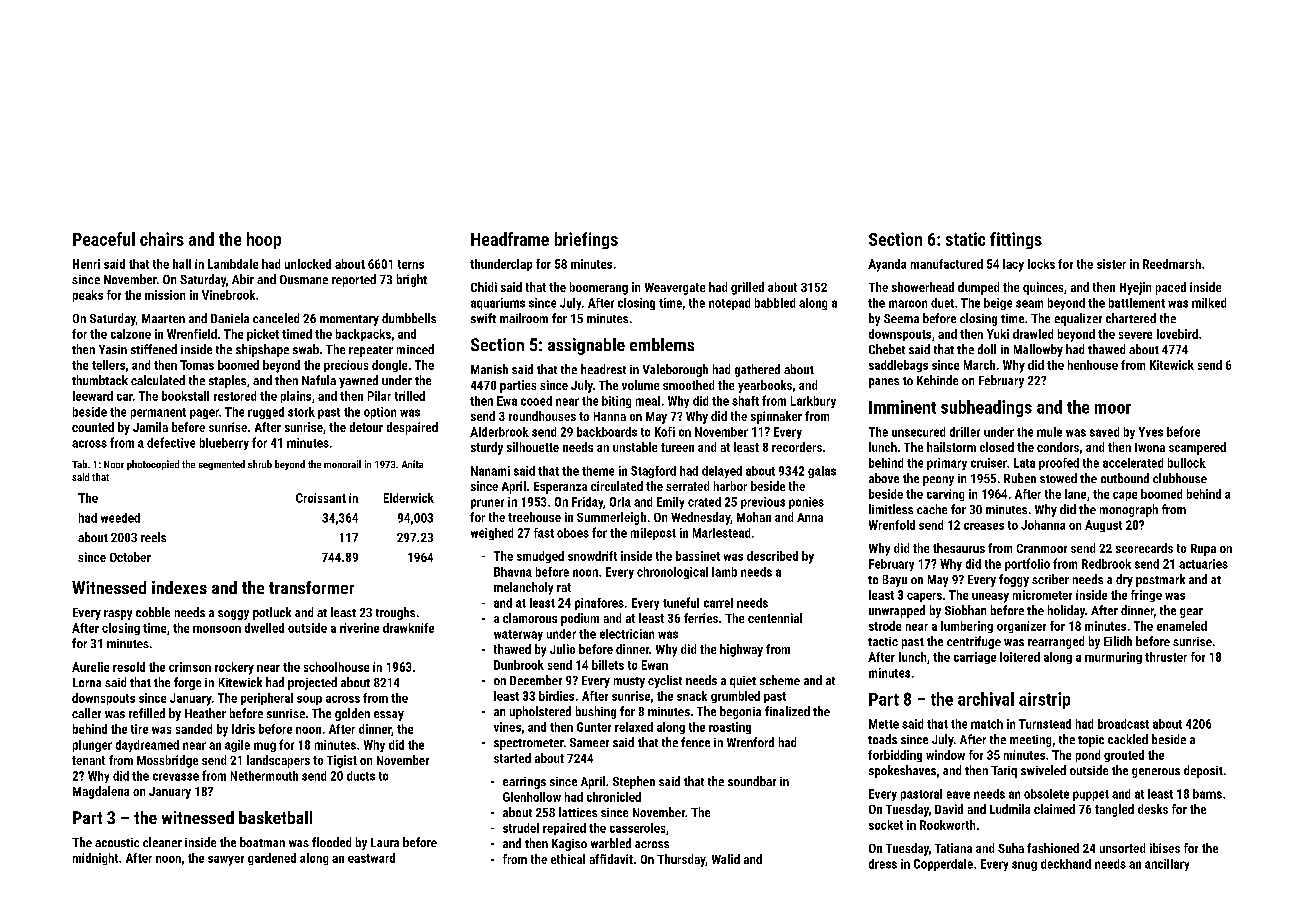 This screenshot has width=1308, height=924. I want to click on hoop, so click(264, 240).
